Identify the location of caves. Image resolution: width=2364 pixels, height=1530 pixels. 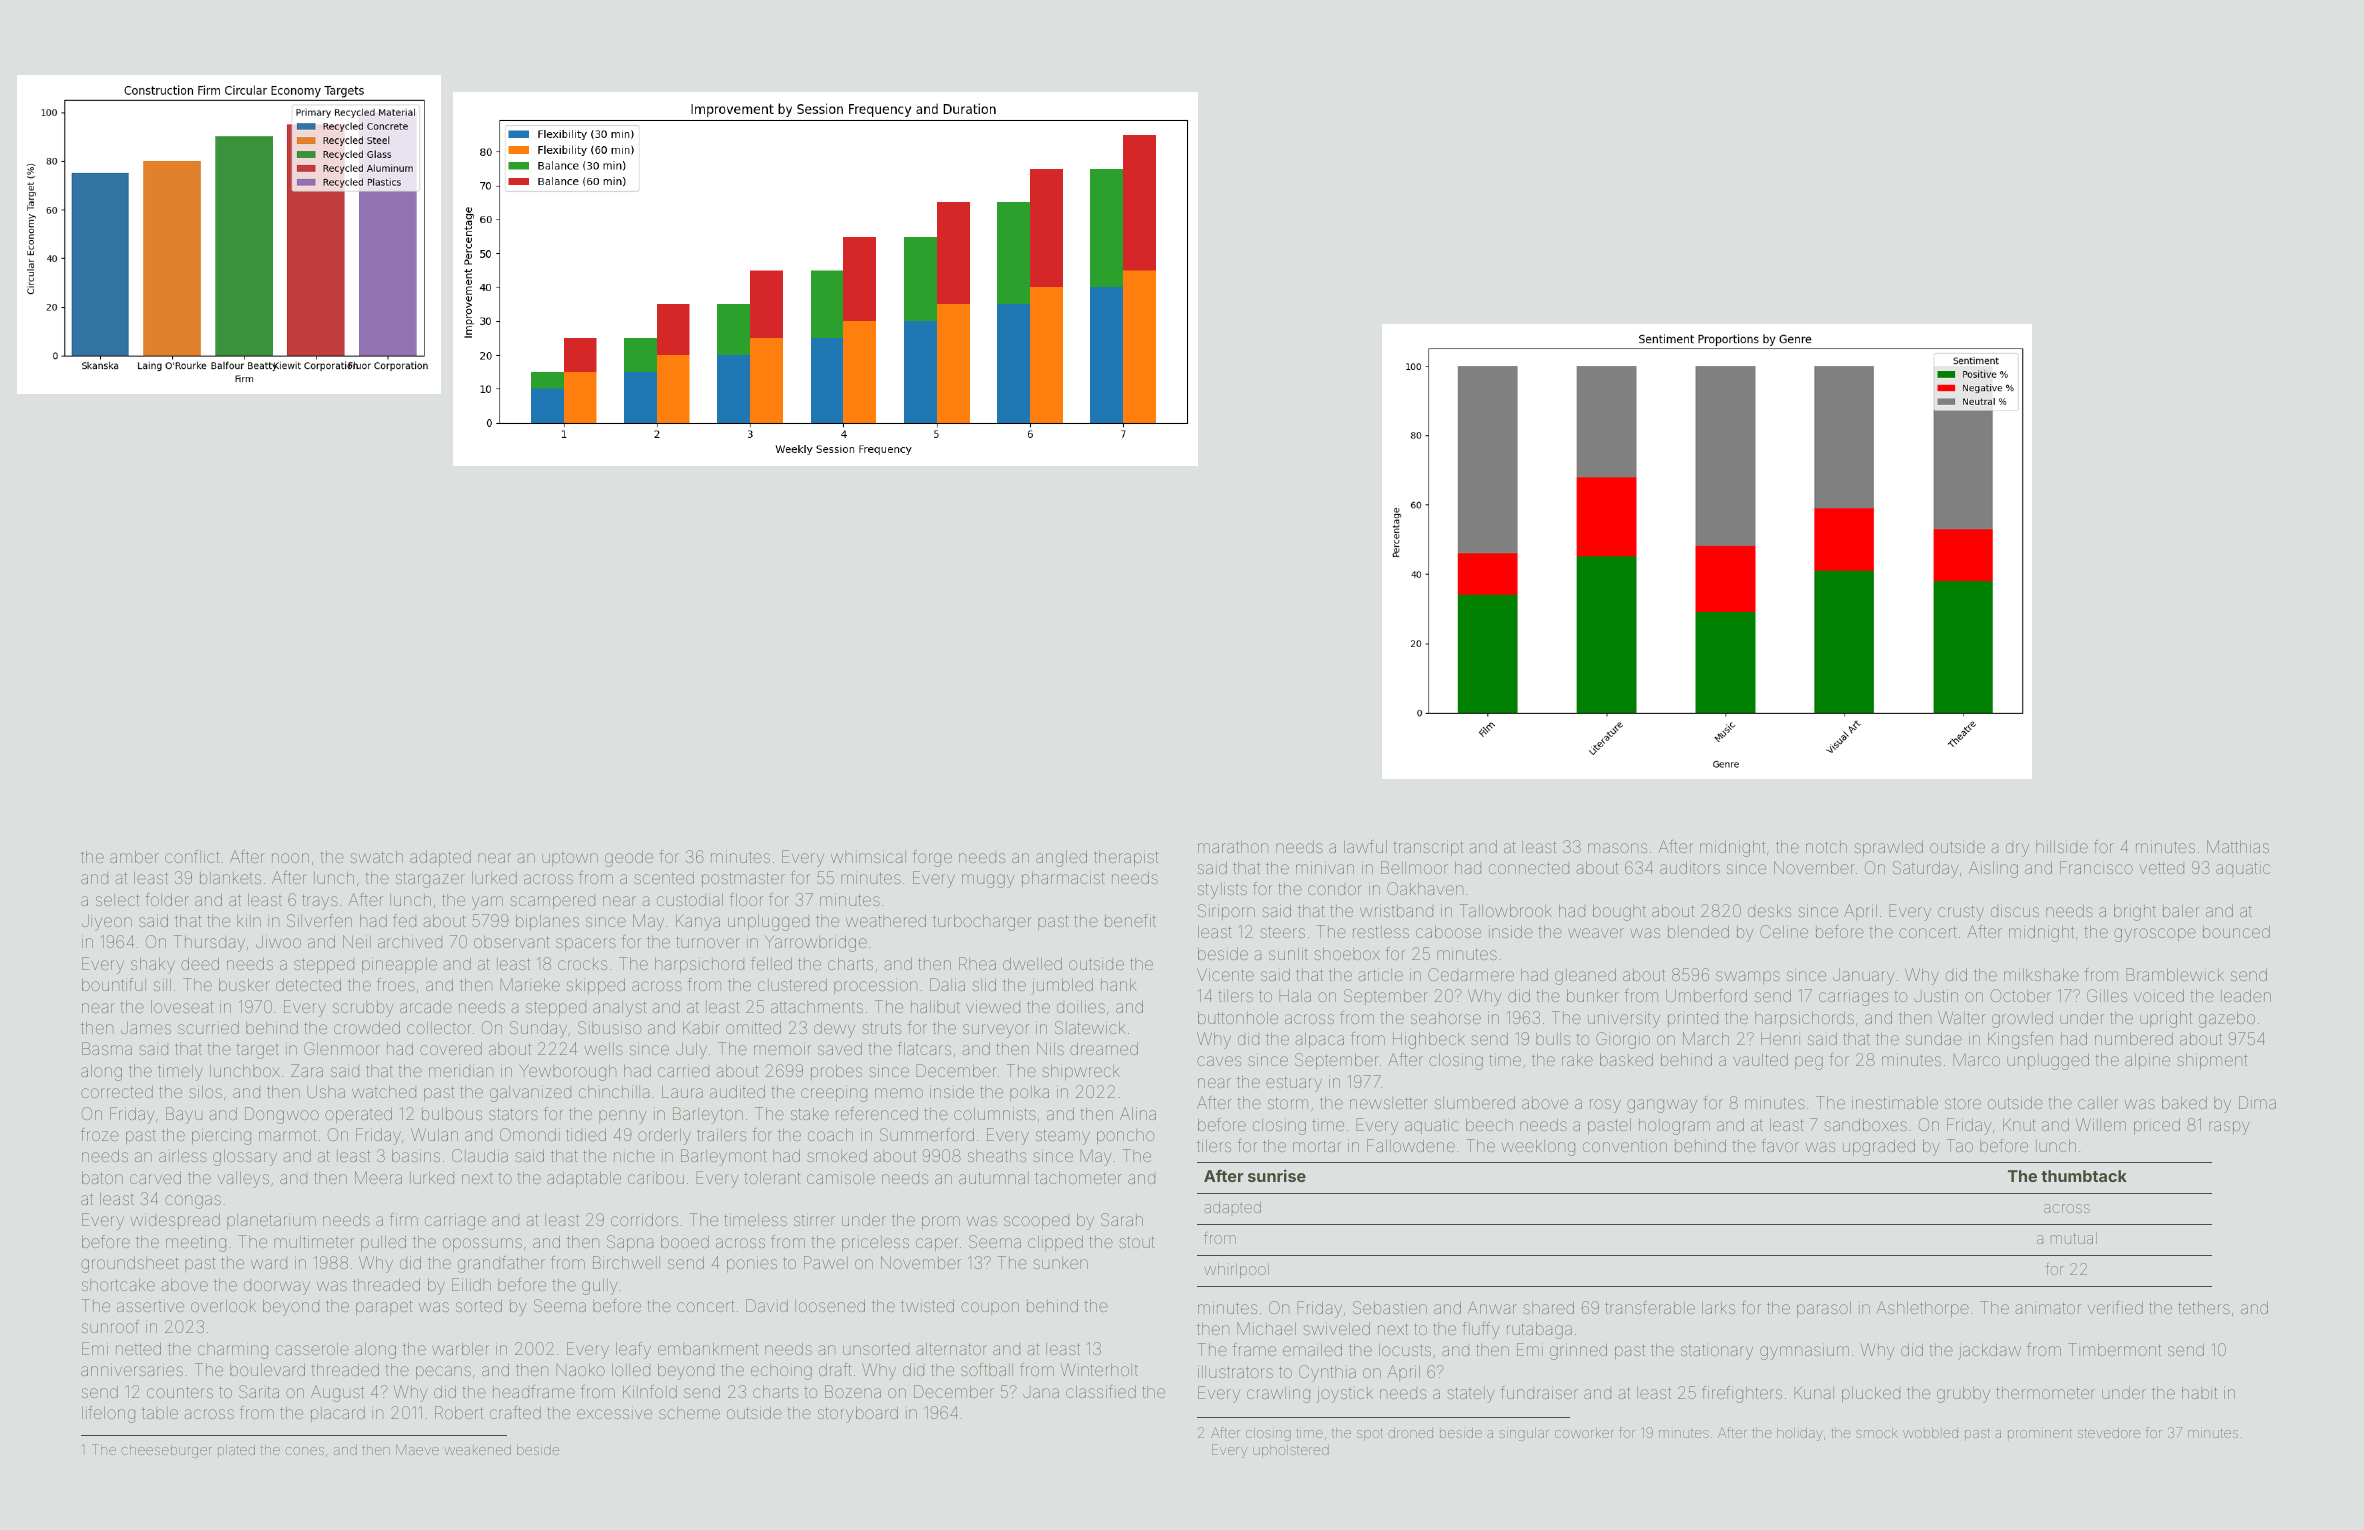
(1219, 1061).
